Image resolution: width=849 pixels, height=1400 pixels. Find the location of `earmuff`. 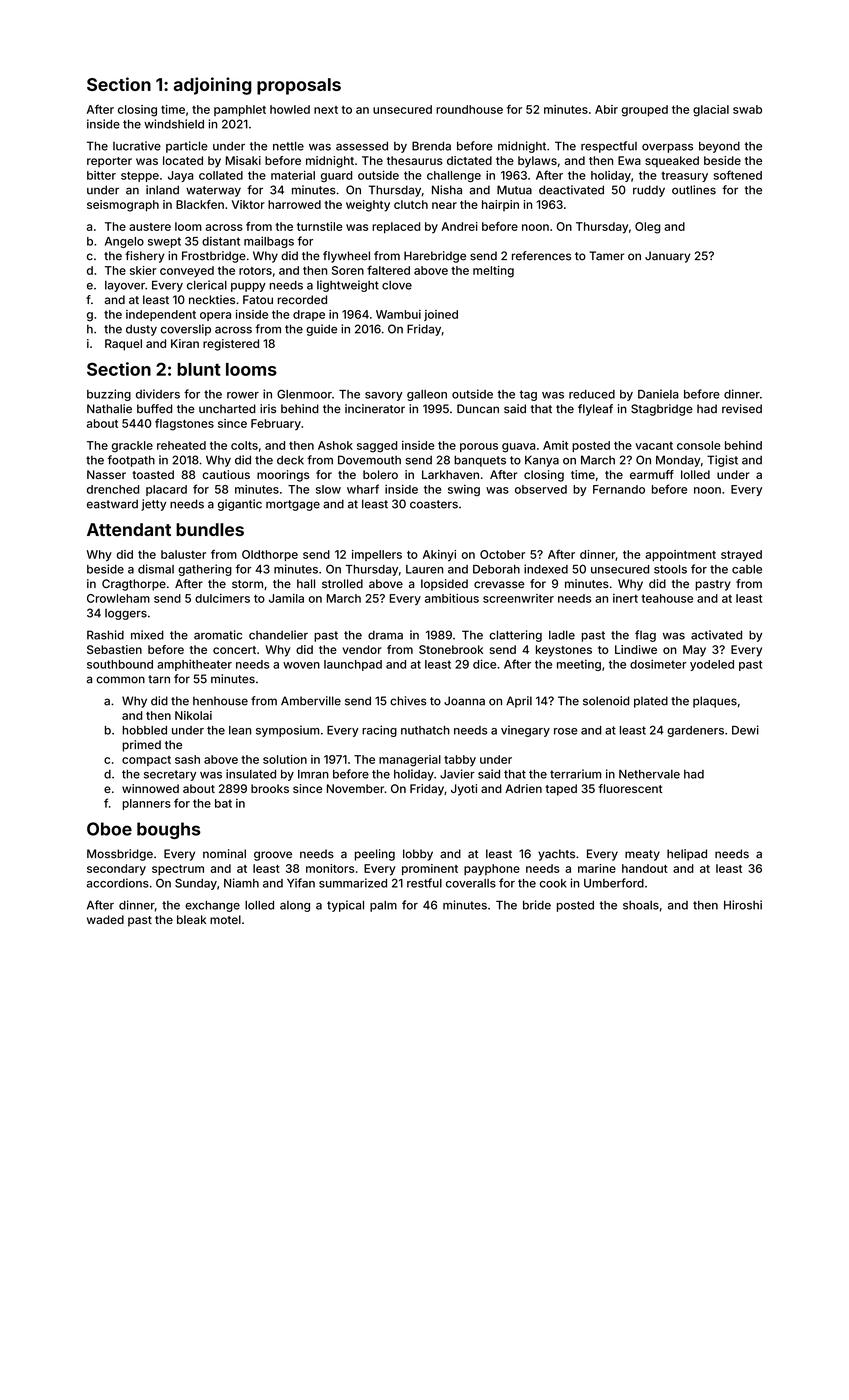

earmuff is located at coordinates (652, 474).
